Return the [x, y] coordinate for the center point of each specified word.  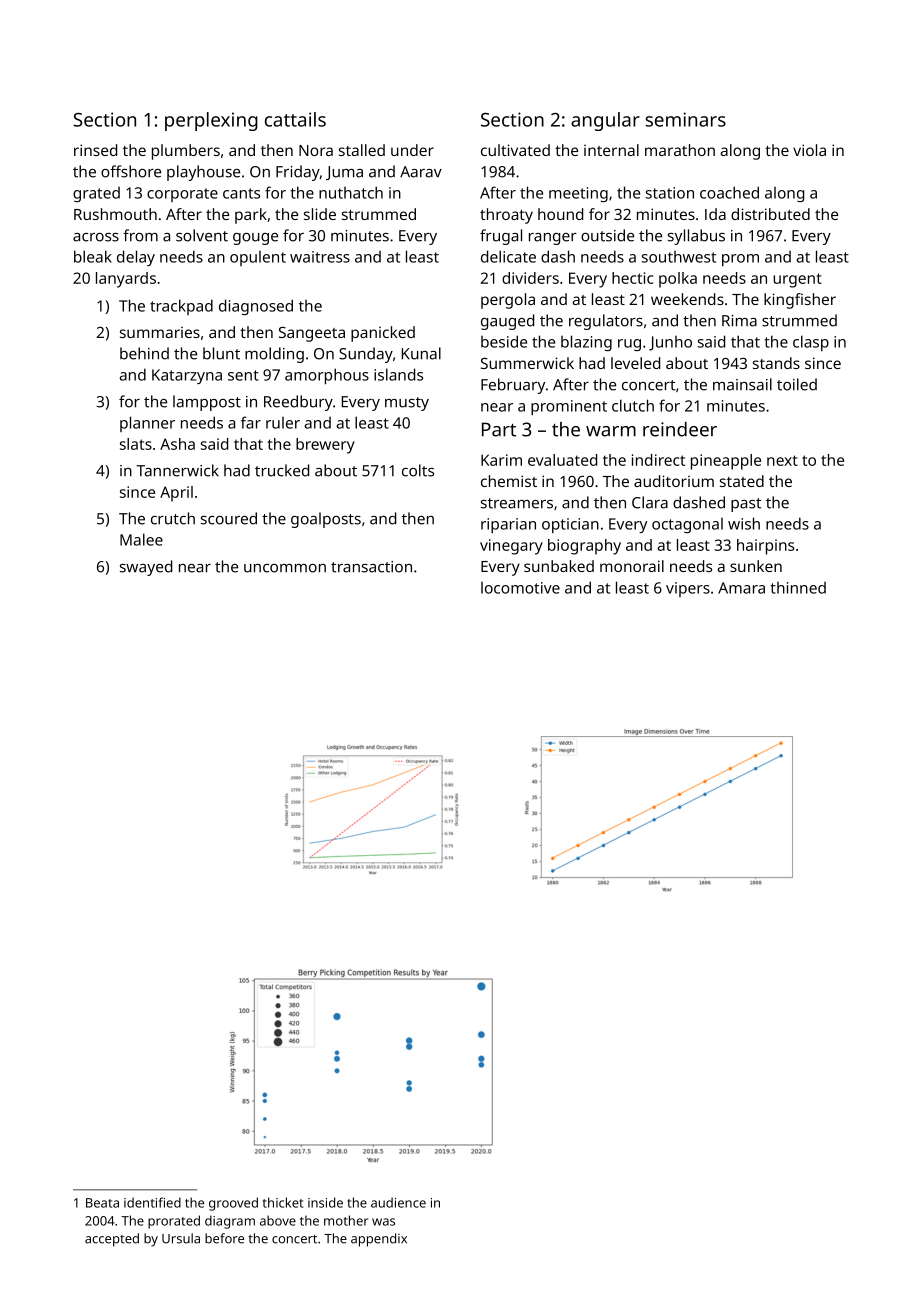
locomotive [520, 588]
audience [398, 1202]
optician [570, 525]
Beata [102, 1203]
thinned [798, 588]
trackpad [181, 307]
